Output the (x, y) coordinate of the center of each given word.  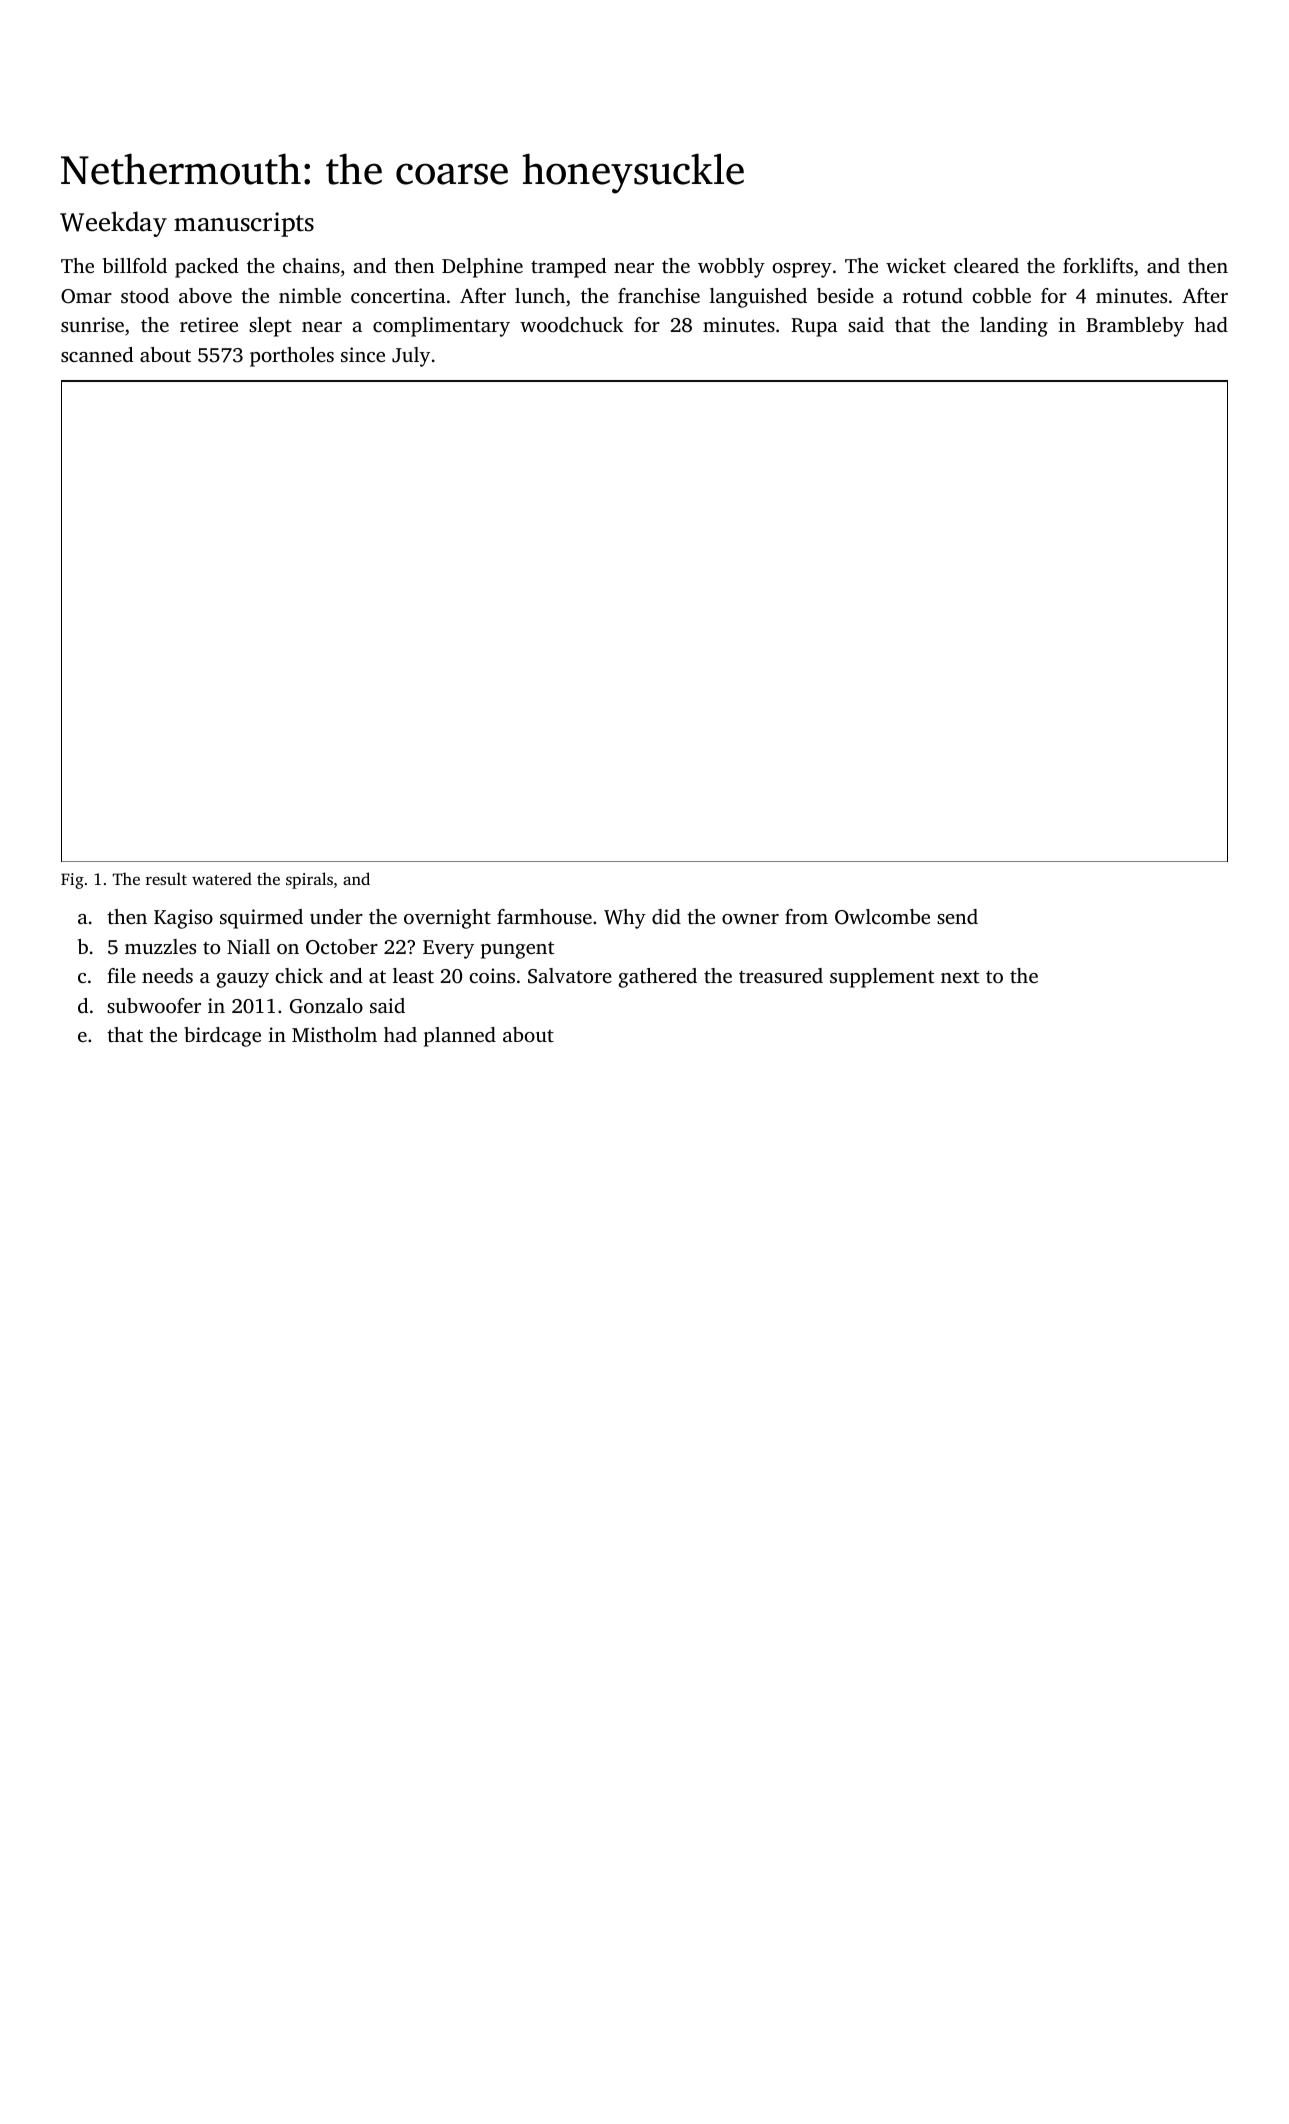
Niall (248, 946)
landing (1014, 327)
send (957, 916)
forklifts (1098, 265)
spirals (309, 880)
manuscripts (244, 224)
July (411, 357)
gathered (658, 978)
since (363, 354)
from (806, 916)
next (960, 976)
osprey (802, 270)
